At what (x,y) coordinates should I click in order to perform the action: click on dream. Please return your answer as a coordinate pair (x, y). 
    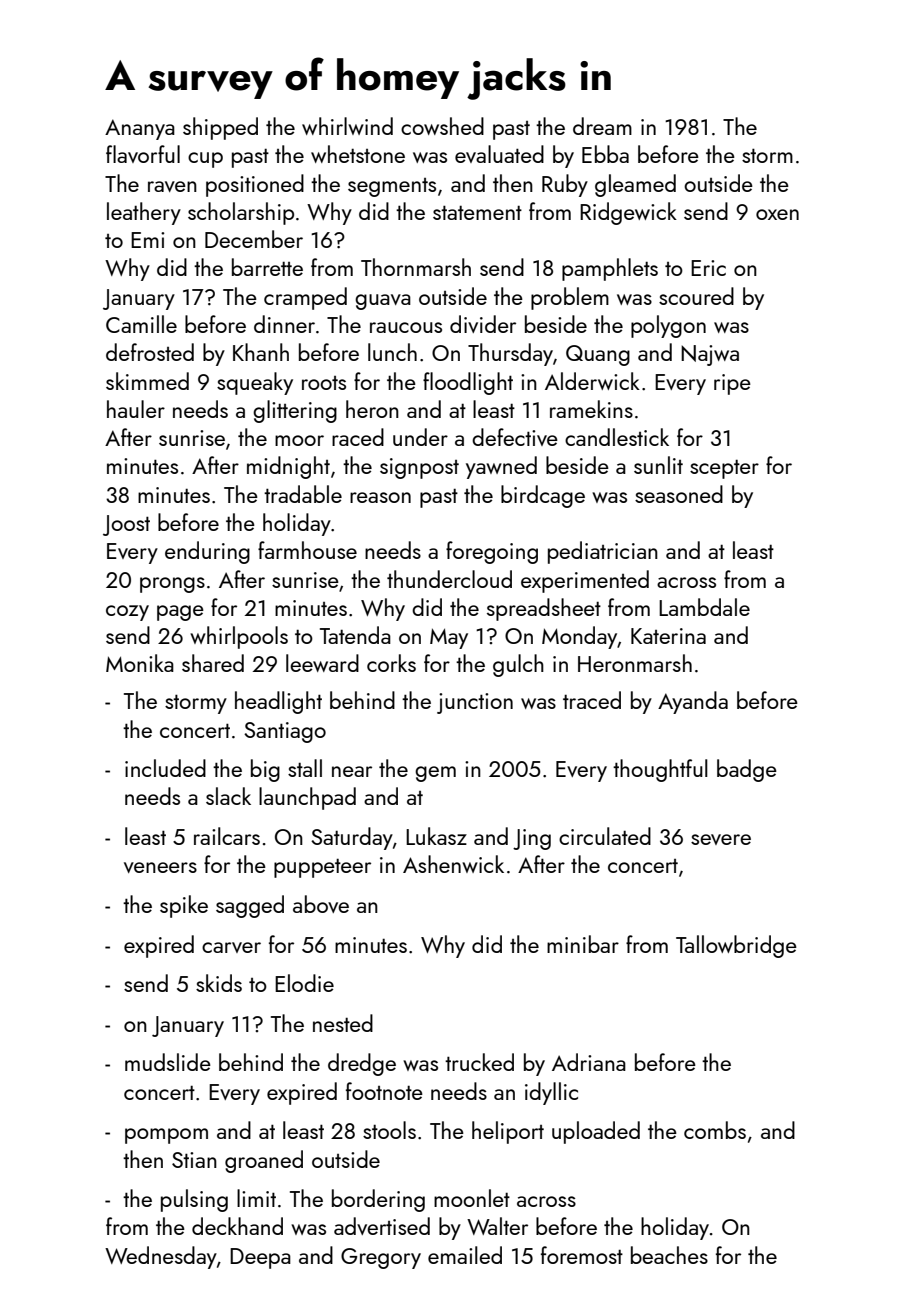
    Looking at the image, I should click on (602, 126).
